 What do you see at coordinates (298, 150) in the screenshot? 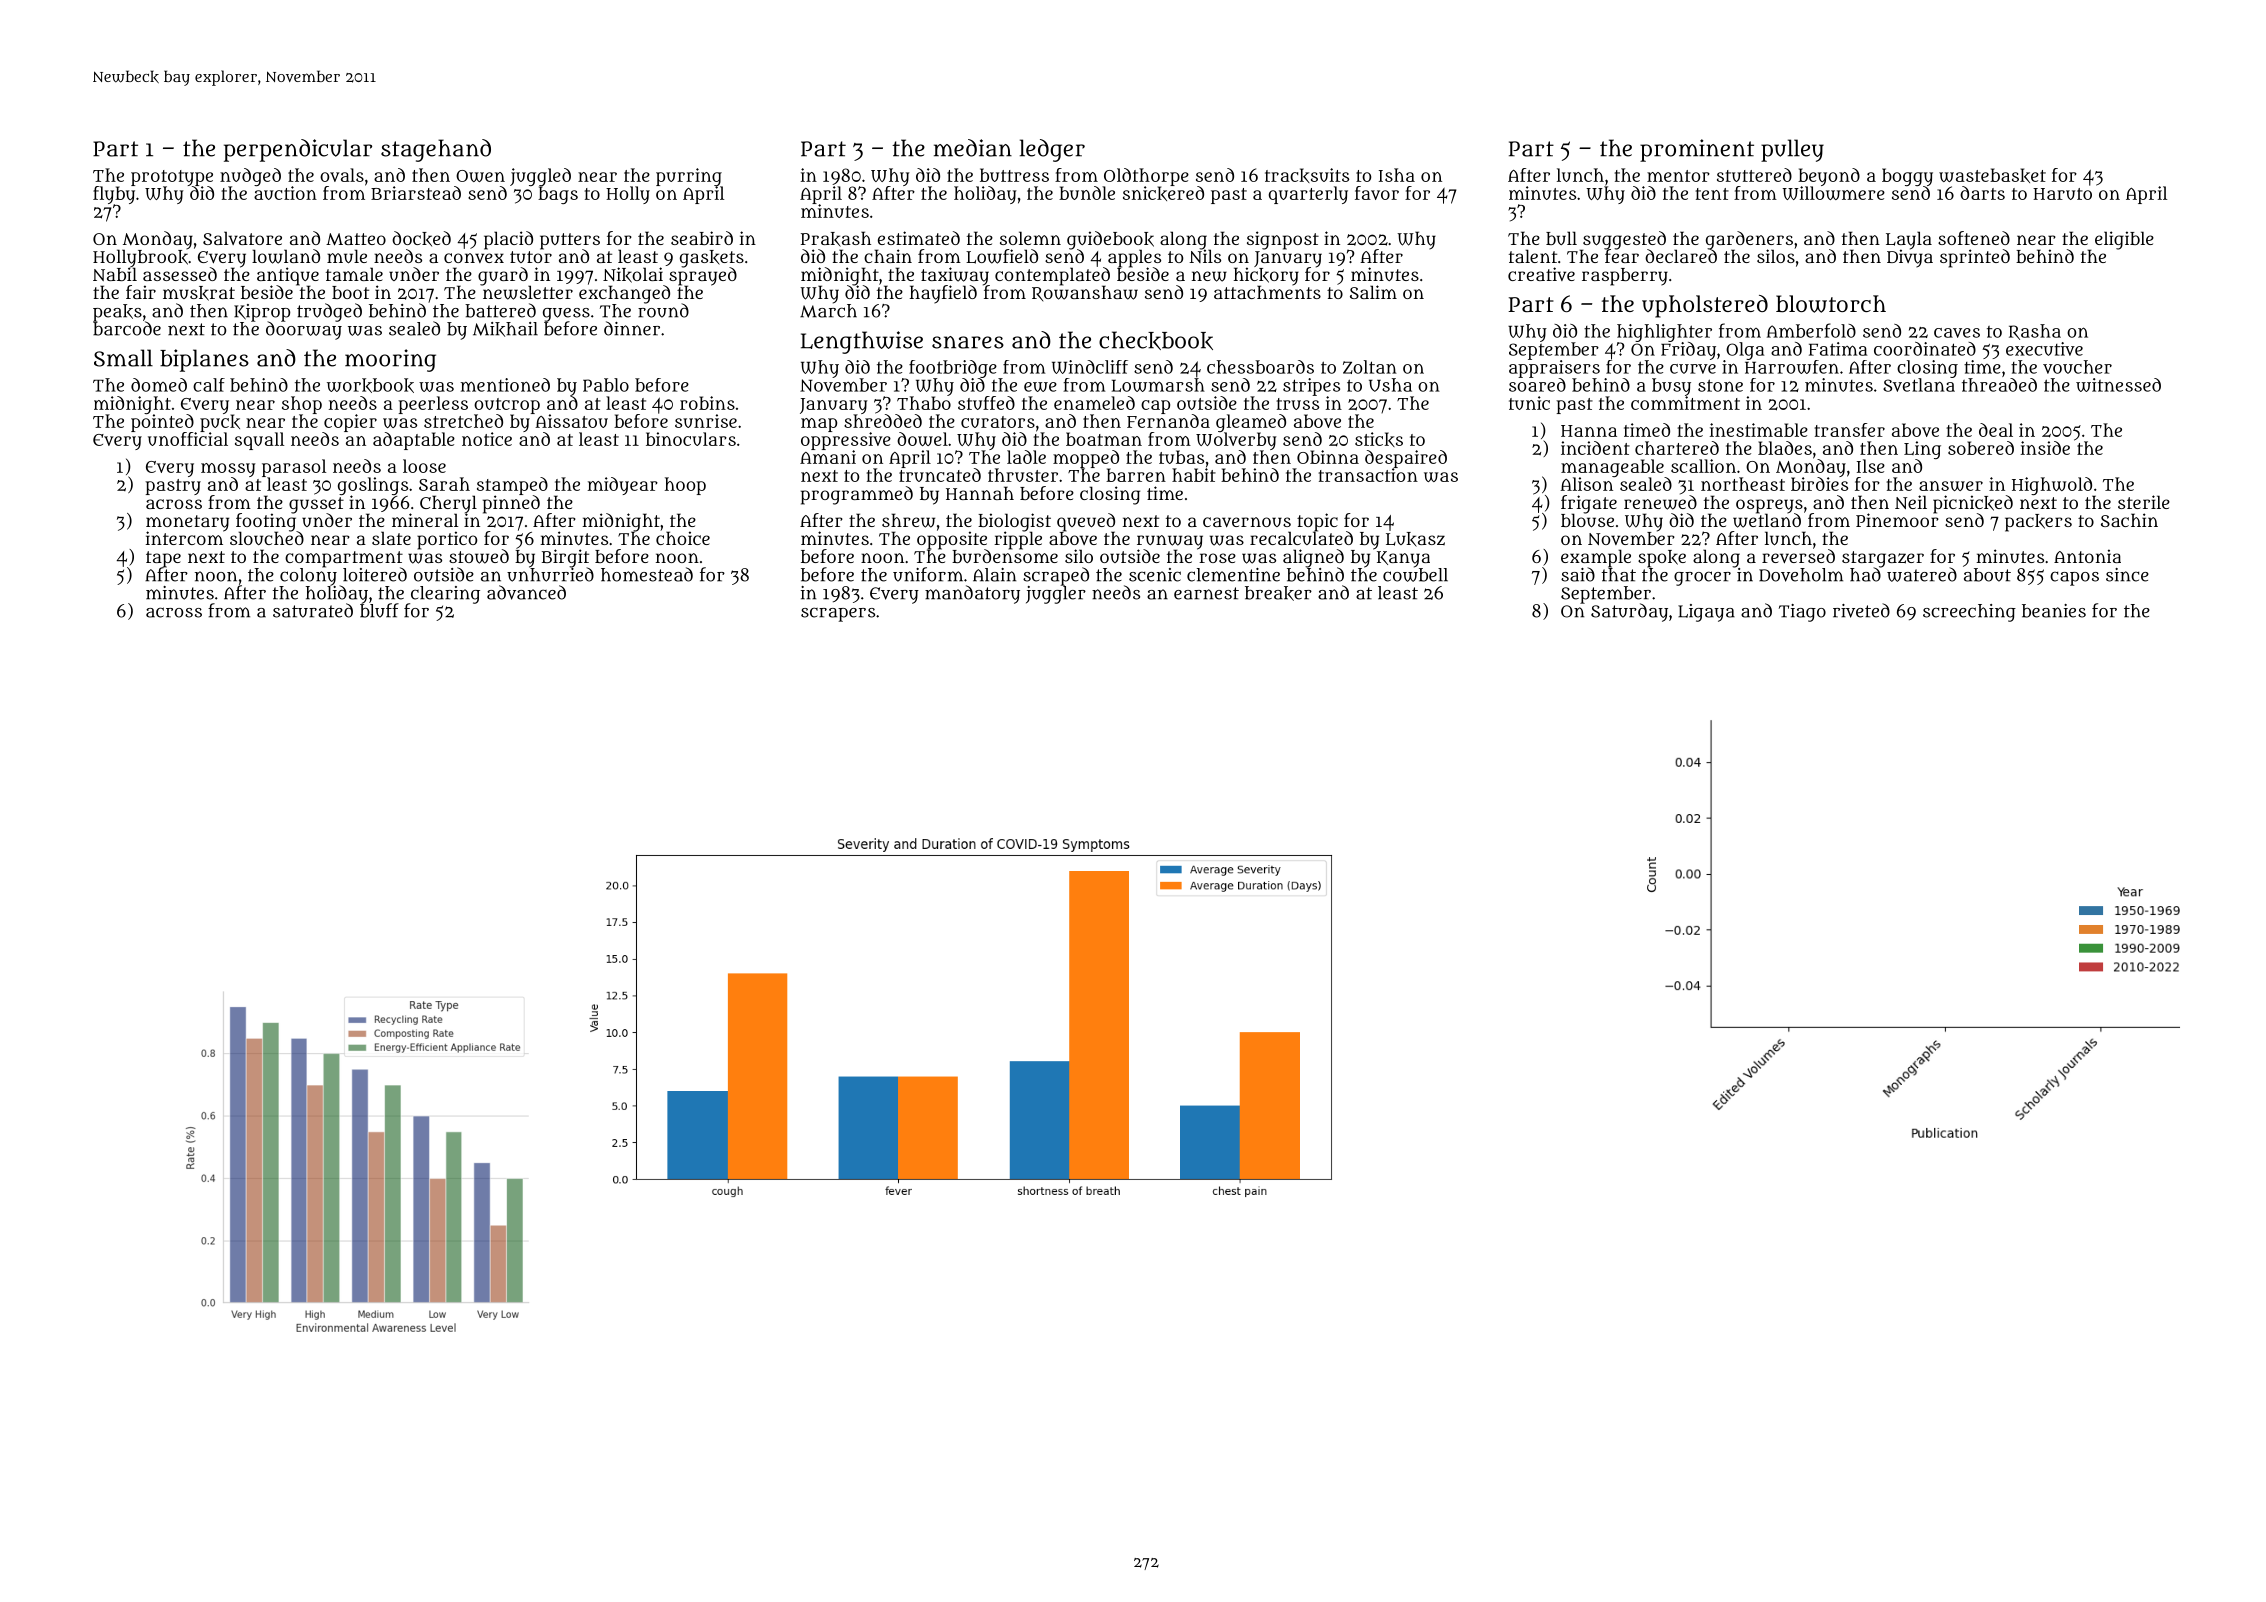
I see `perpendicular` at bounding box center [298, 150].
